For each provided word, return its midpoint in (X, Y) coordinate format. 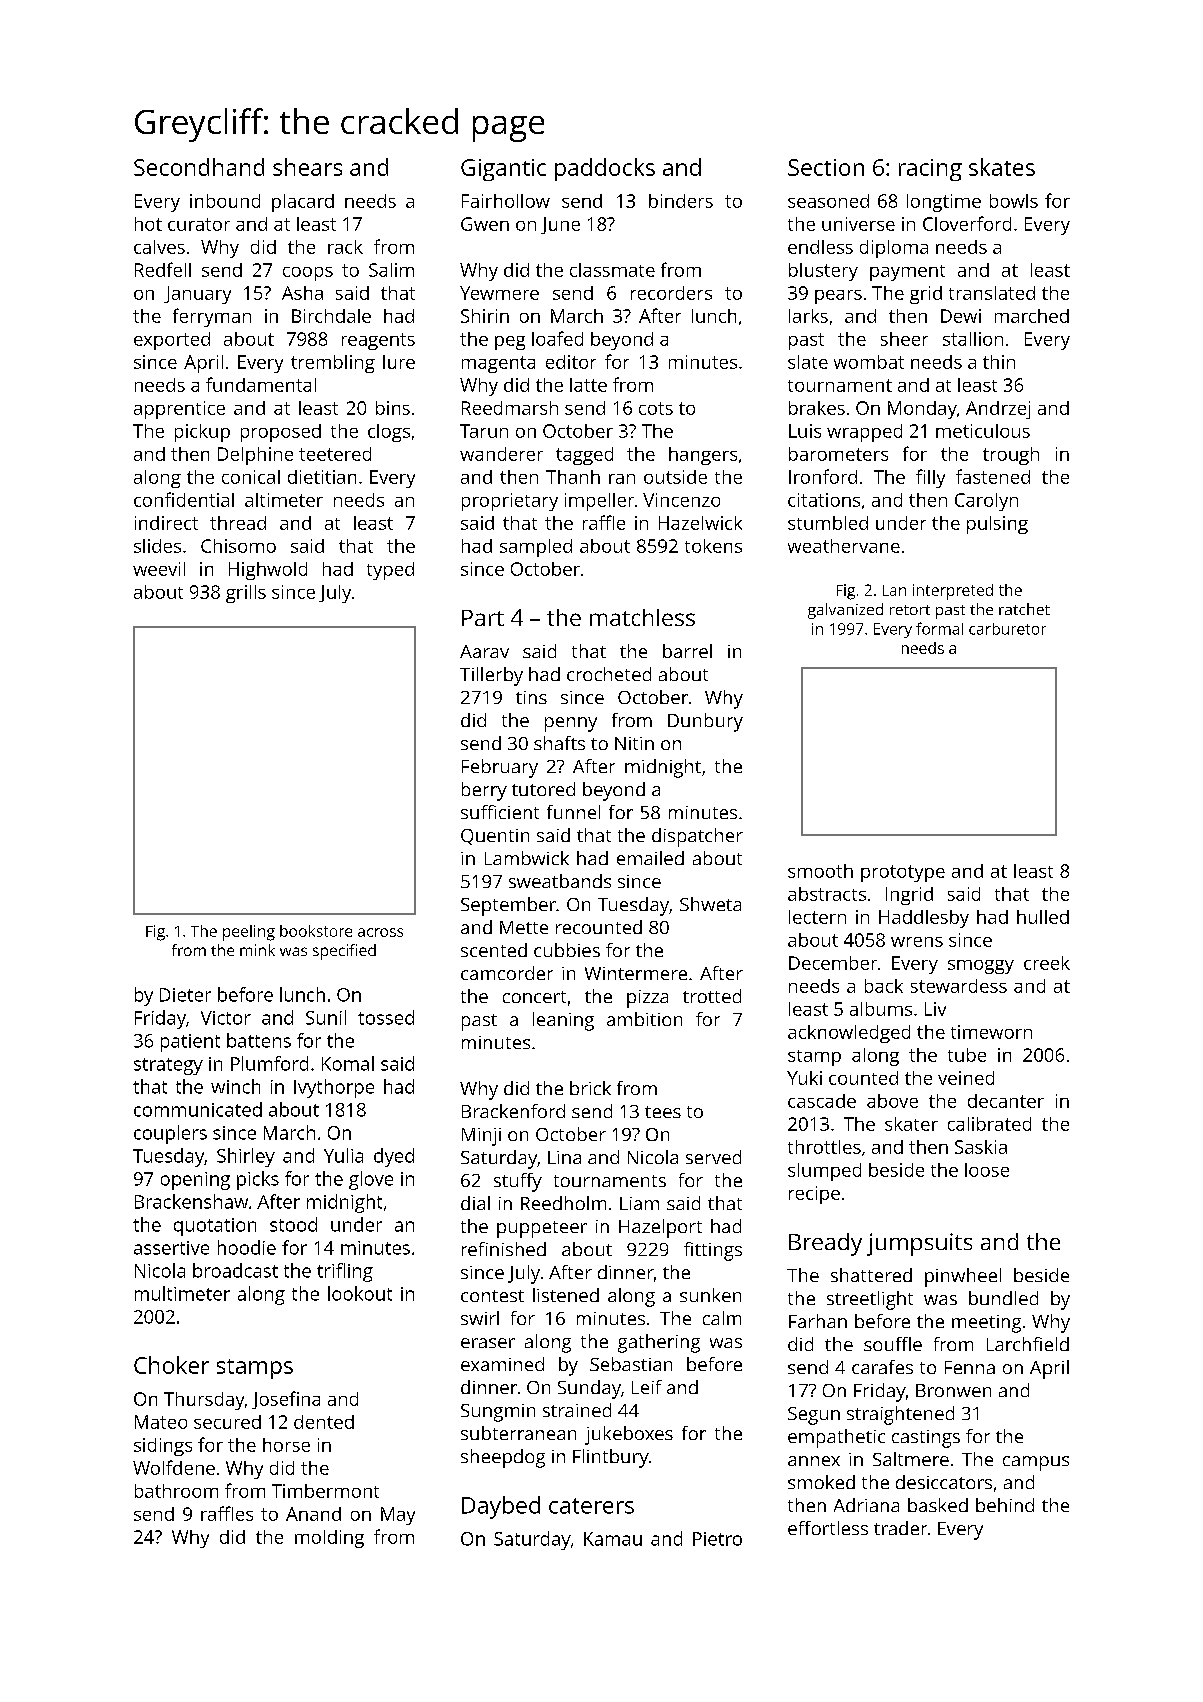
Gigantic (503, 170)
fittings (713, 1251)
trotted (712, 996)
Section (826, 167)
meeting (986, 1324)
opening (195, 1181)
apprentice (179, 410)
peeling (249, 933)
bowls (1014, 201)
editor (571, 362)
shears (307, 167)
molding (329, 1539)
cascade (822, 1101)
